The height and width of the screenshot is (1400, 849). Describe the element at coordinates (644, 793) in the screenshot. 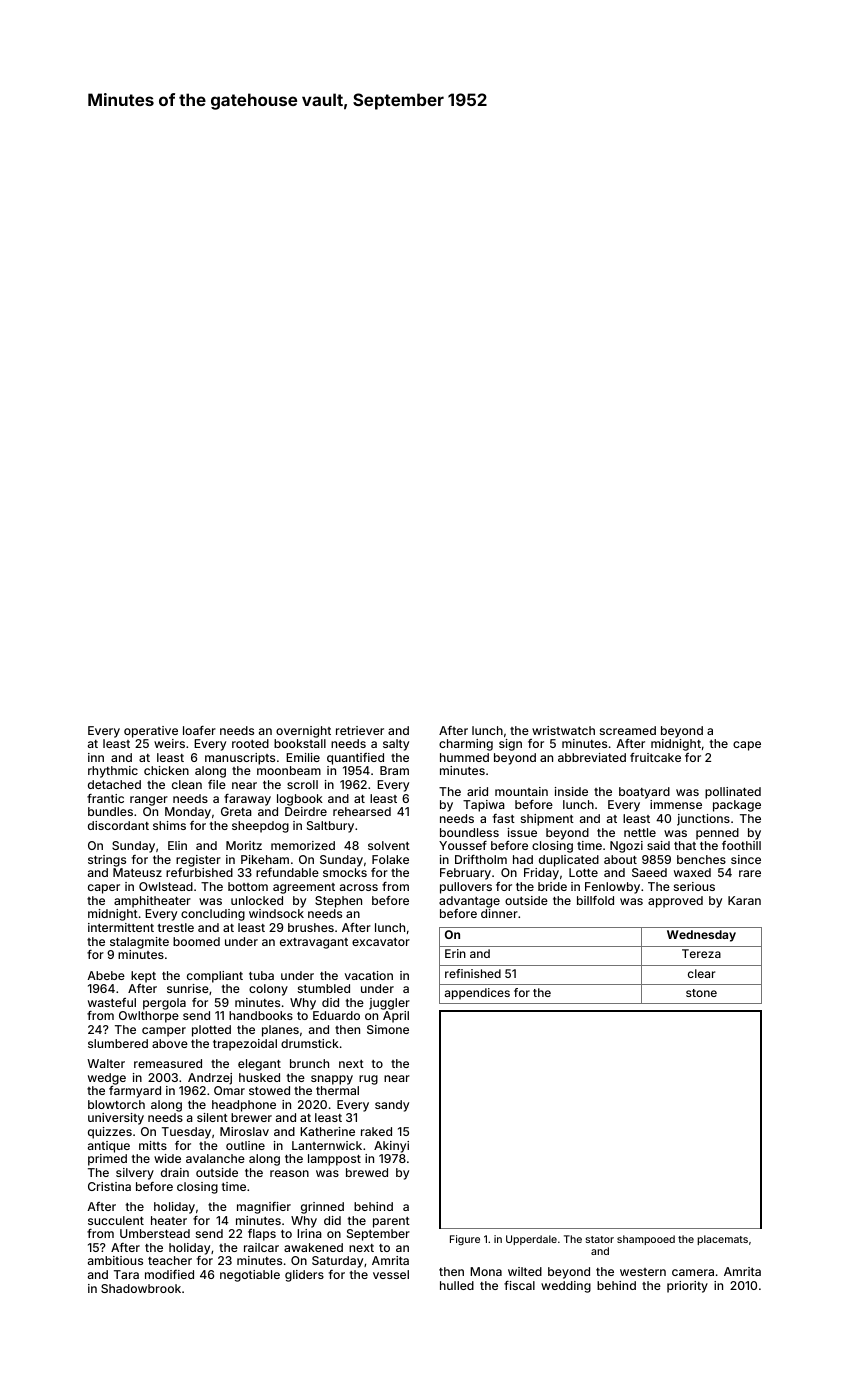

I see `boatyard` at that location.
